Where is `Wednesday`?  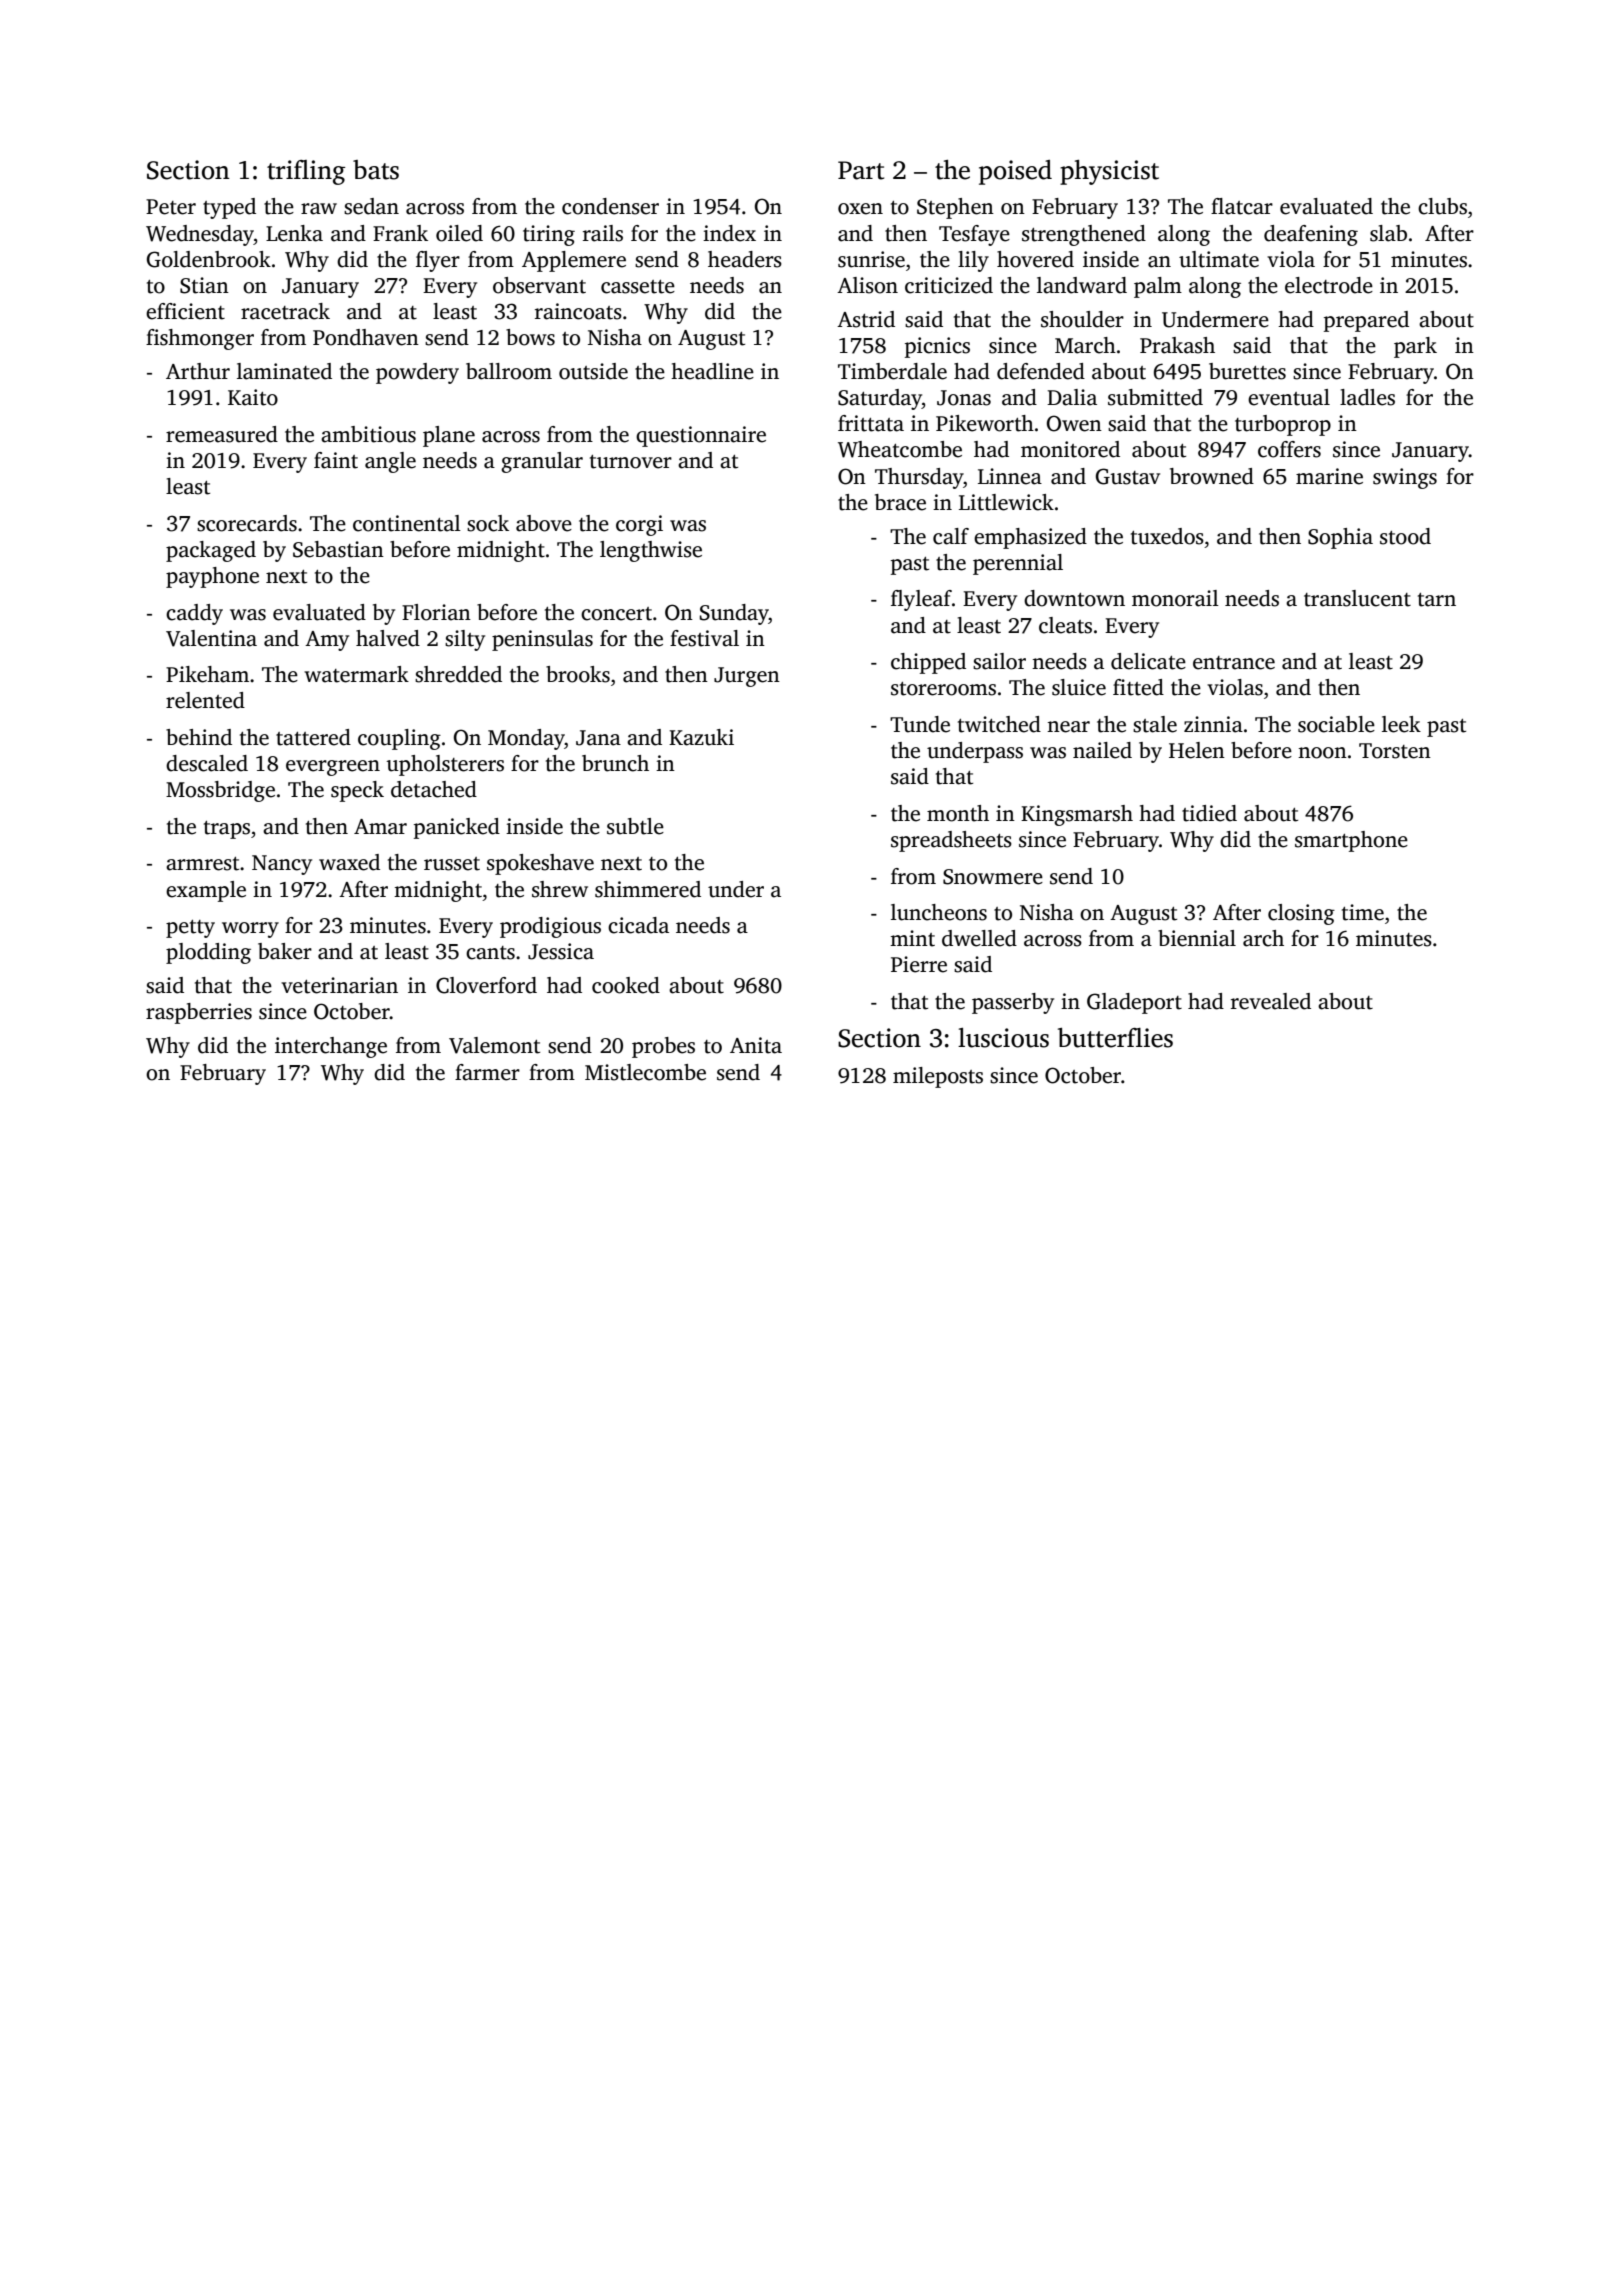 Wednesday is located at coordinates (200, 235).
